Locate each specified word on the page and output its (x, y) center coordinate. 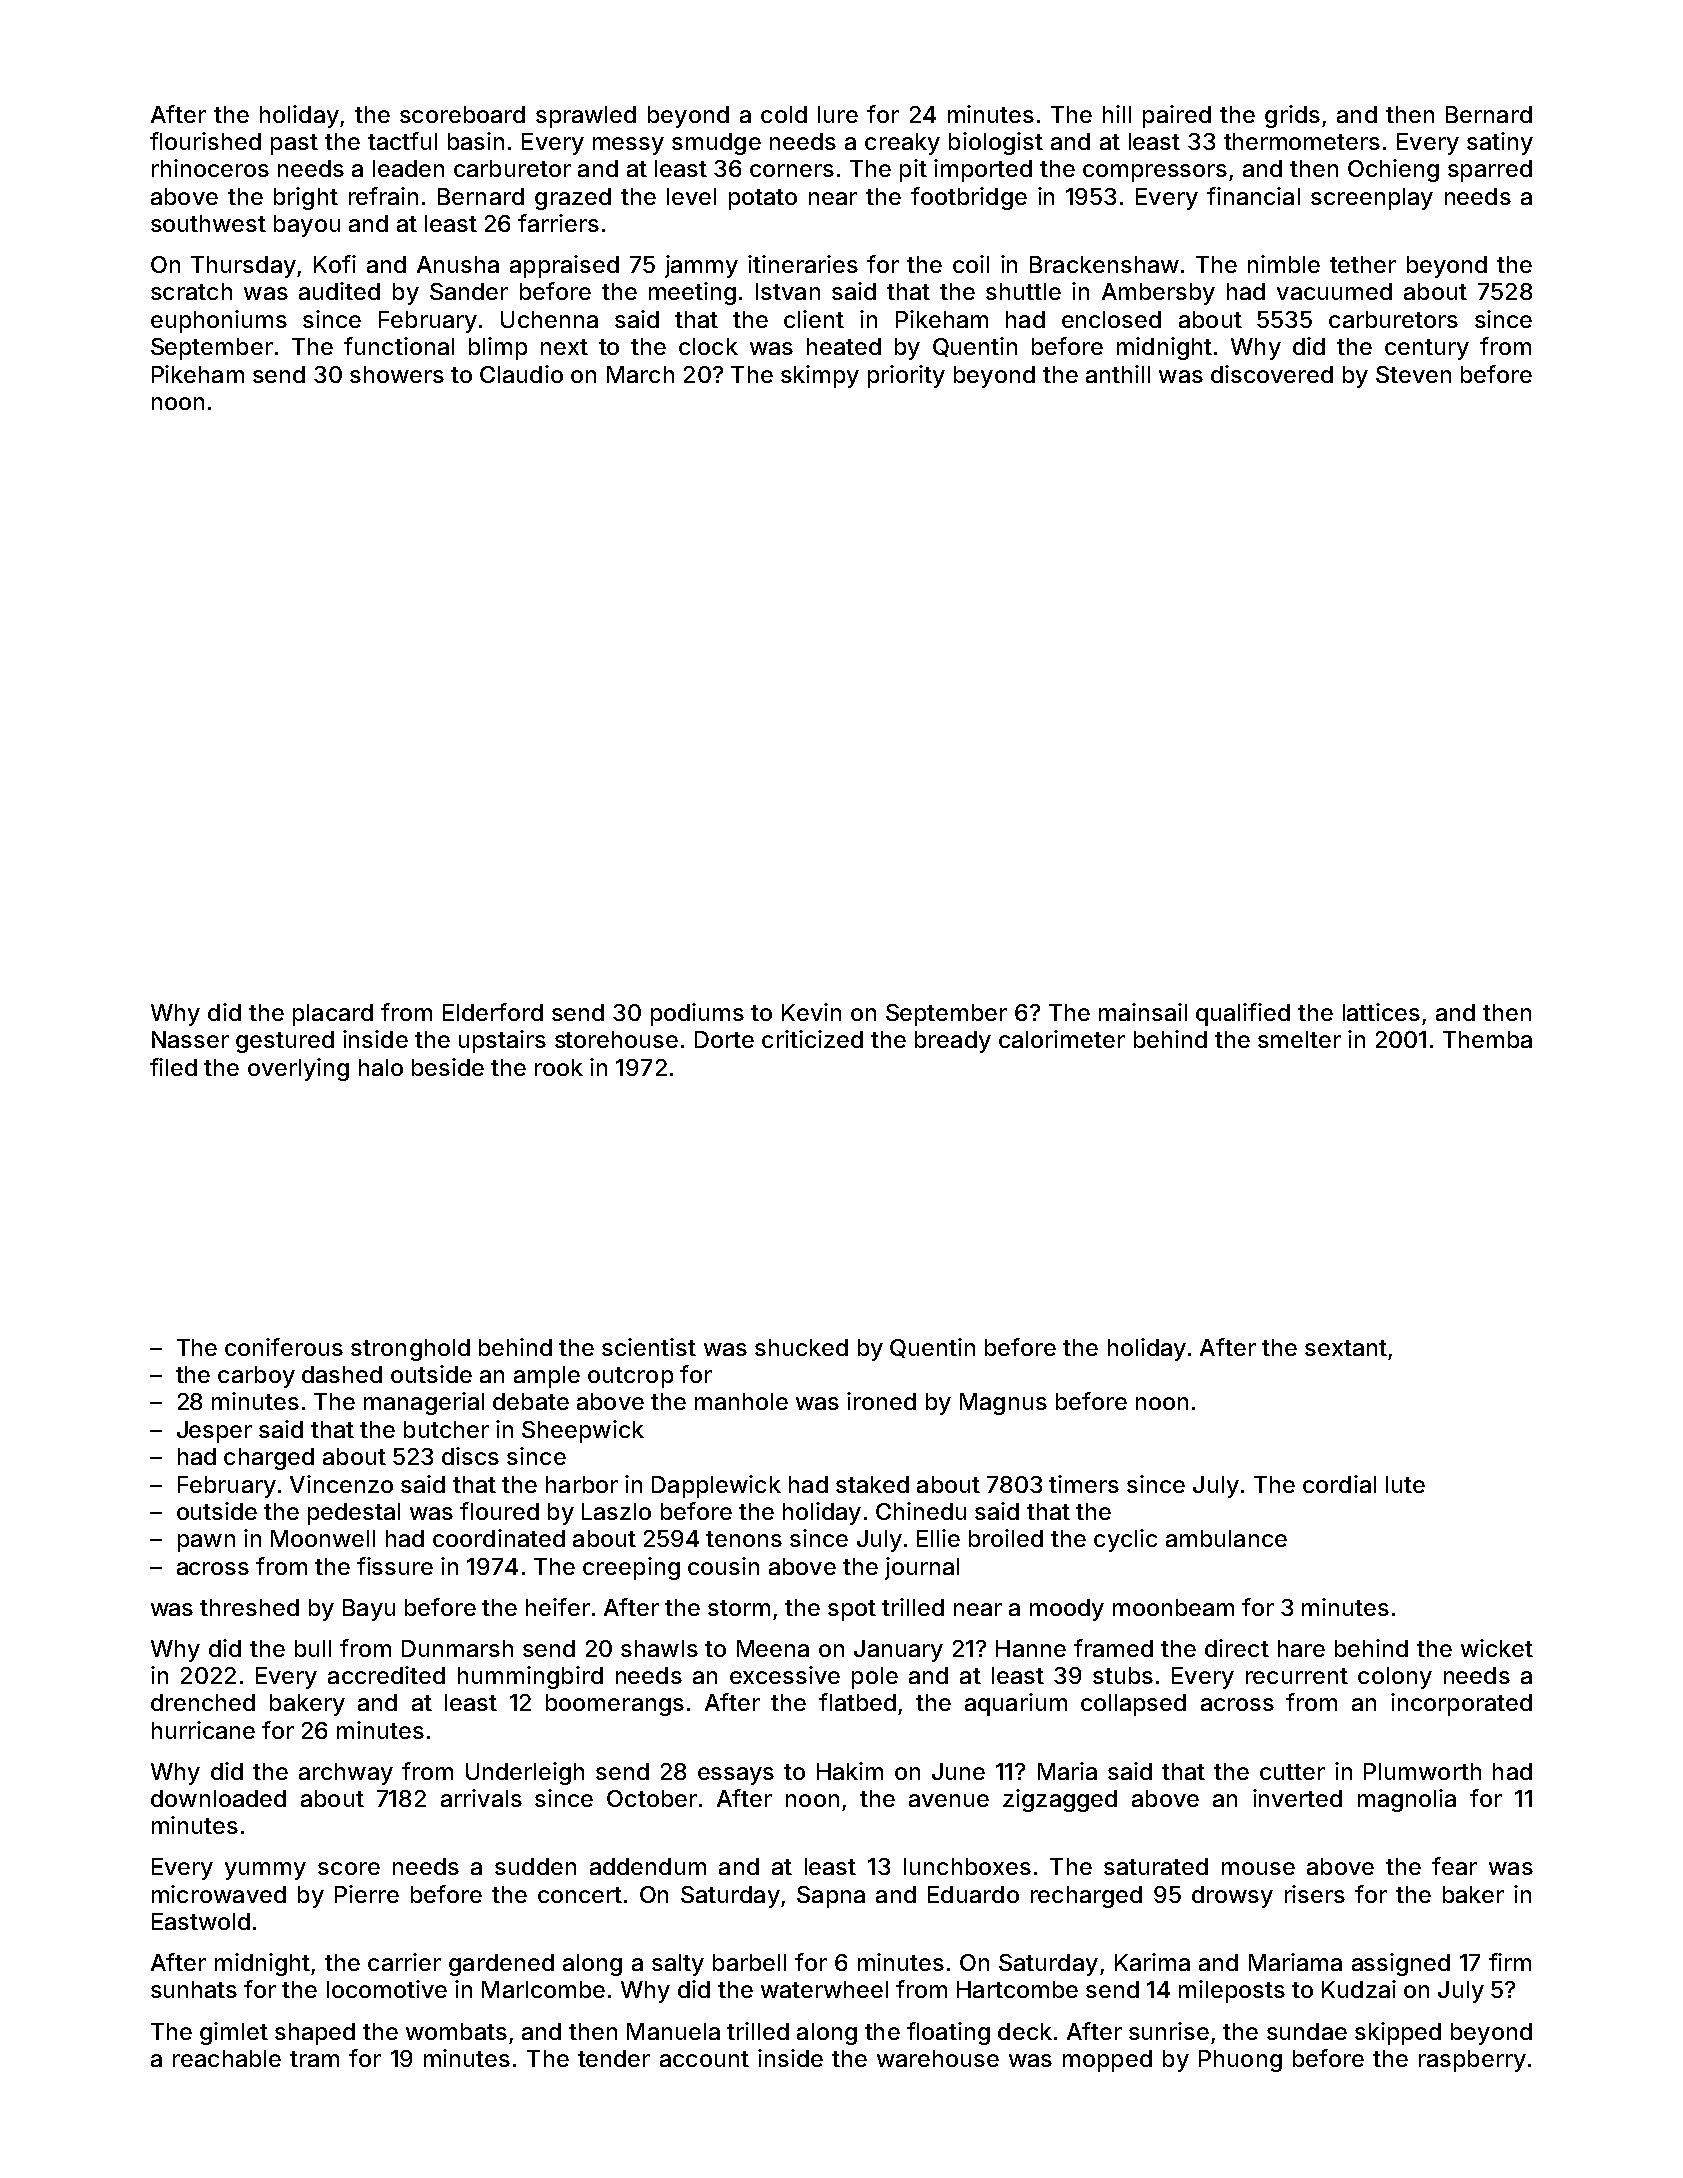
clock (708, 346)
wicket (1497, 1648)
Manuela (673, 2031)
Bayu (369, 1610)
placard (333, 1015)
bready (953, 1042)
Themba (1487, 1039)
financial (1253, 196)
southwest (208, 223)
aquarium (1016, 1704)
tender (614, 2058)
